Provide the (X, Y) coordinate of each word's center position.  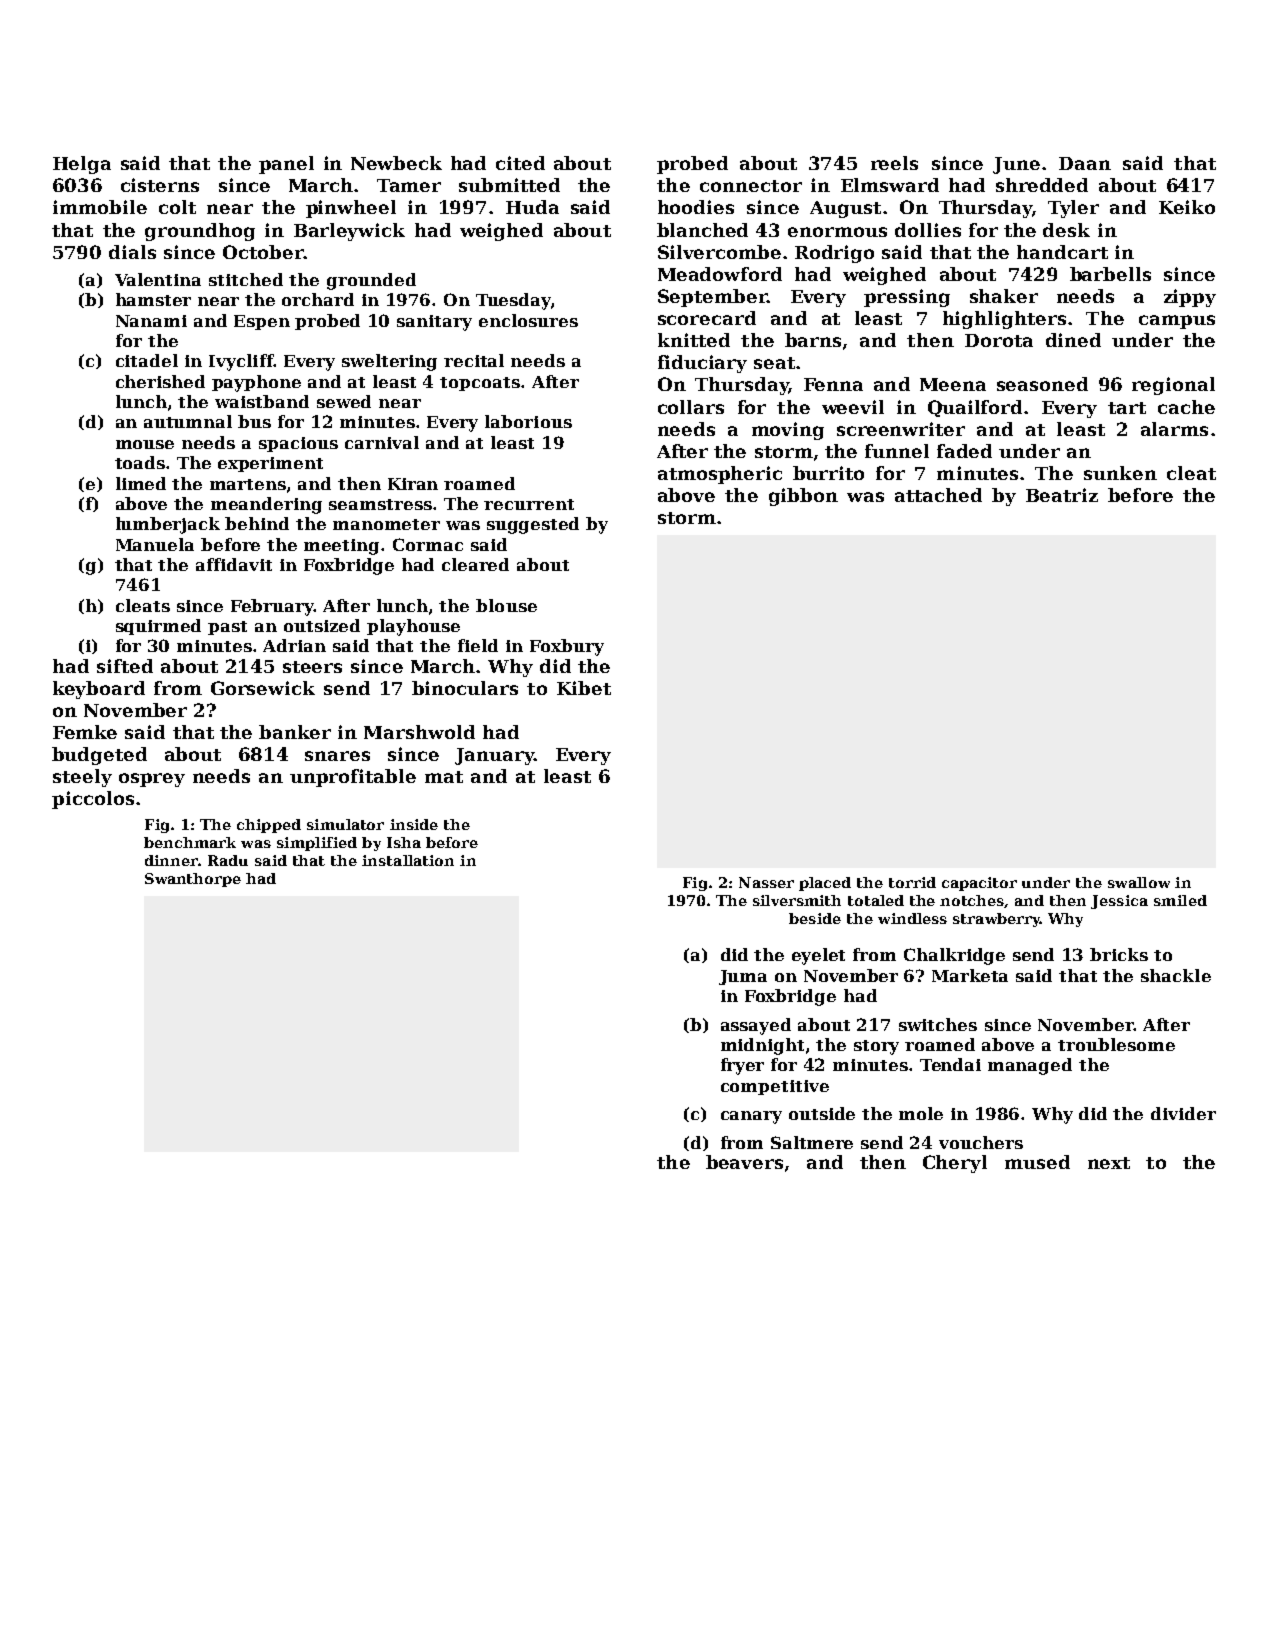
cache (1186, 407)
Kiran (413, 484)
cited (520, 163)
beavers (744, 1162)
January (494, 756)
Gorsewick (263, 688)
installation (408, 860)
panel (286, 165)
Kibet (584, 688)
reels (894, 163)
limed (141, 483)
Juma (743, 977)
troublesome (1116, 1044)
